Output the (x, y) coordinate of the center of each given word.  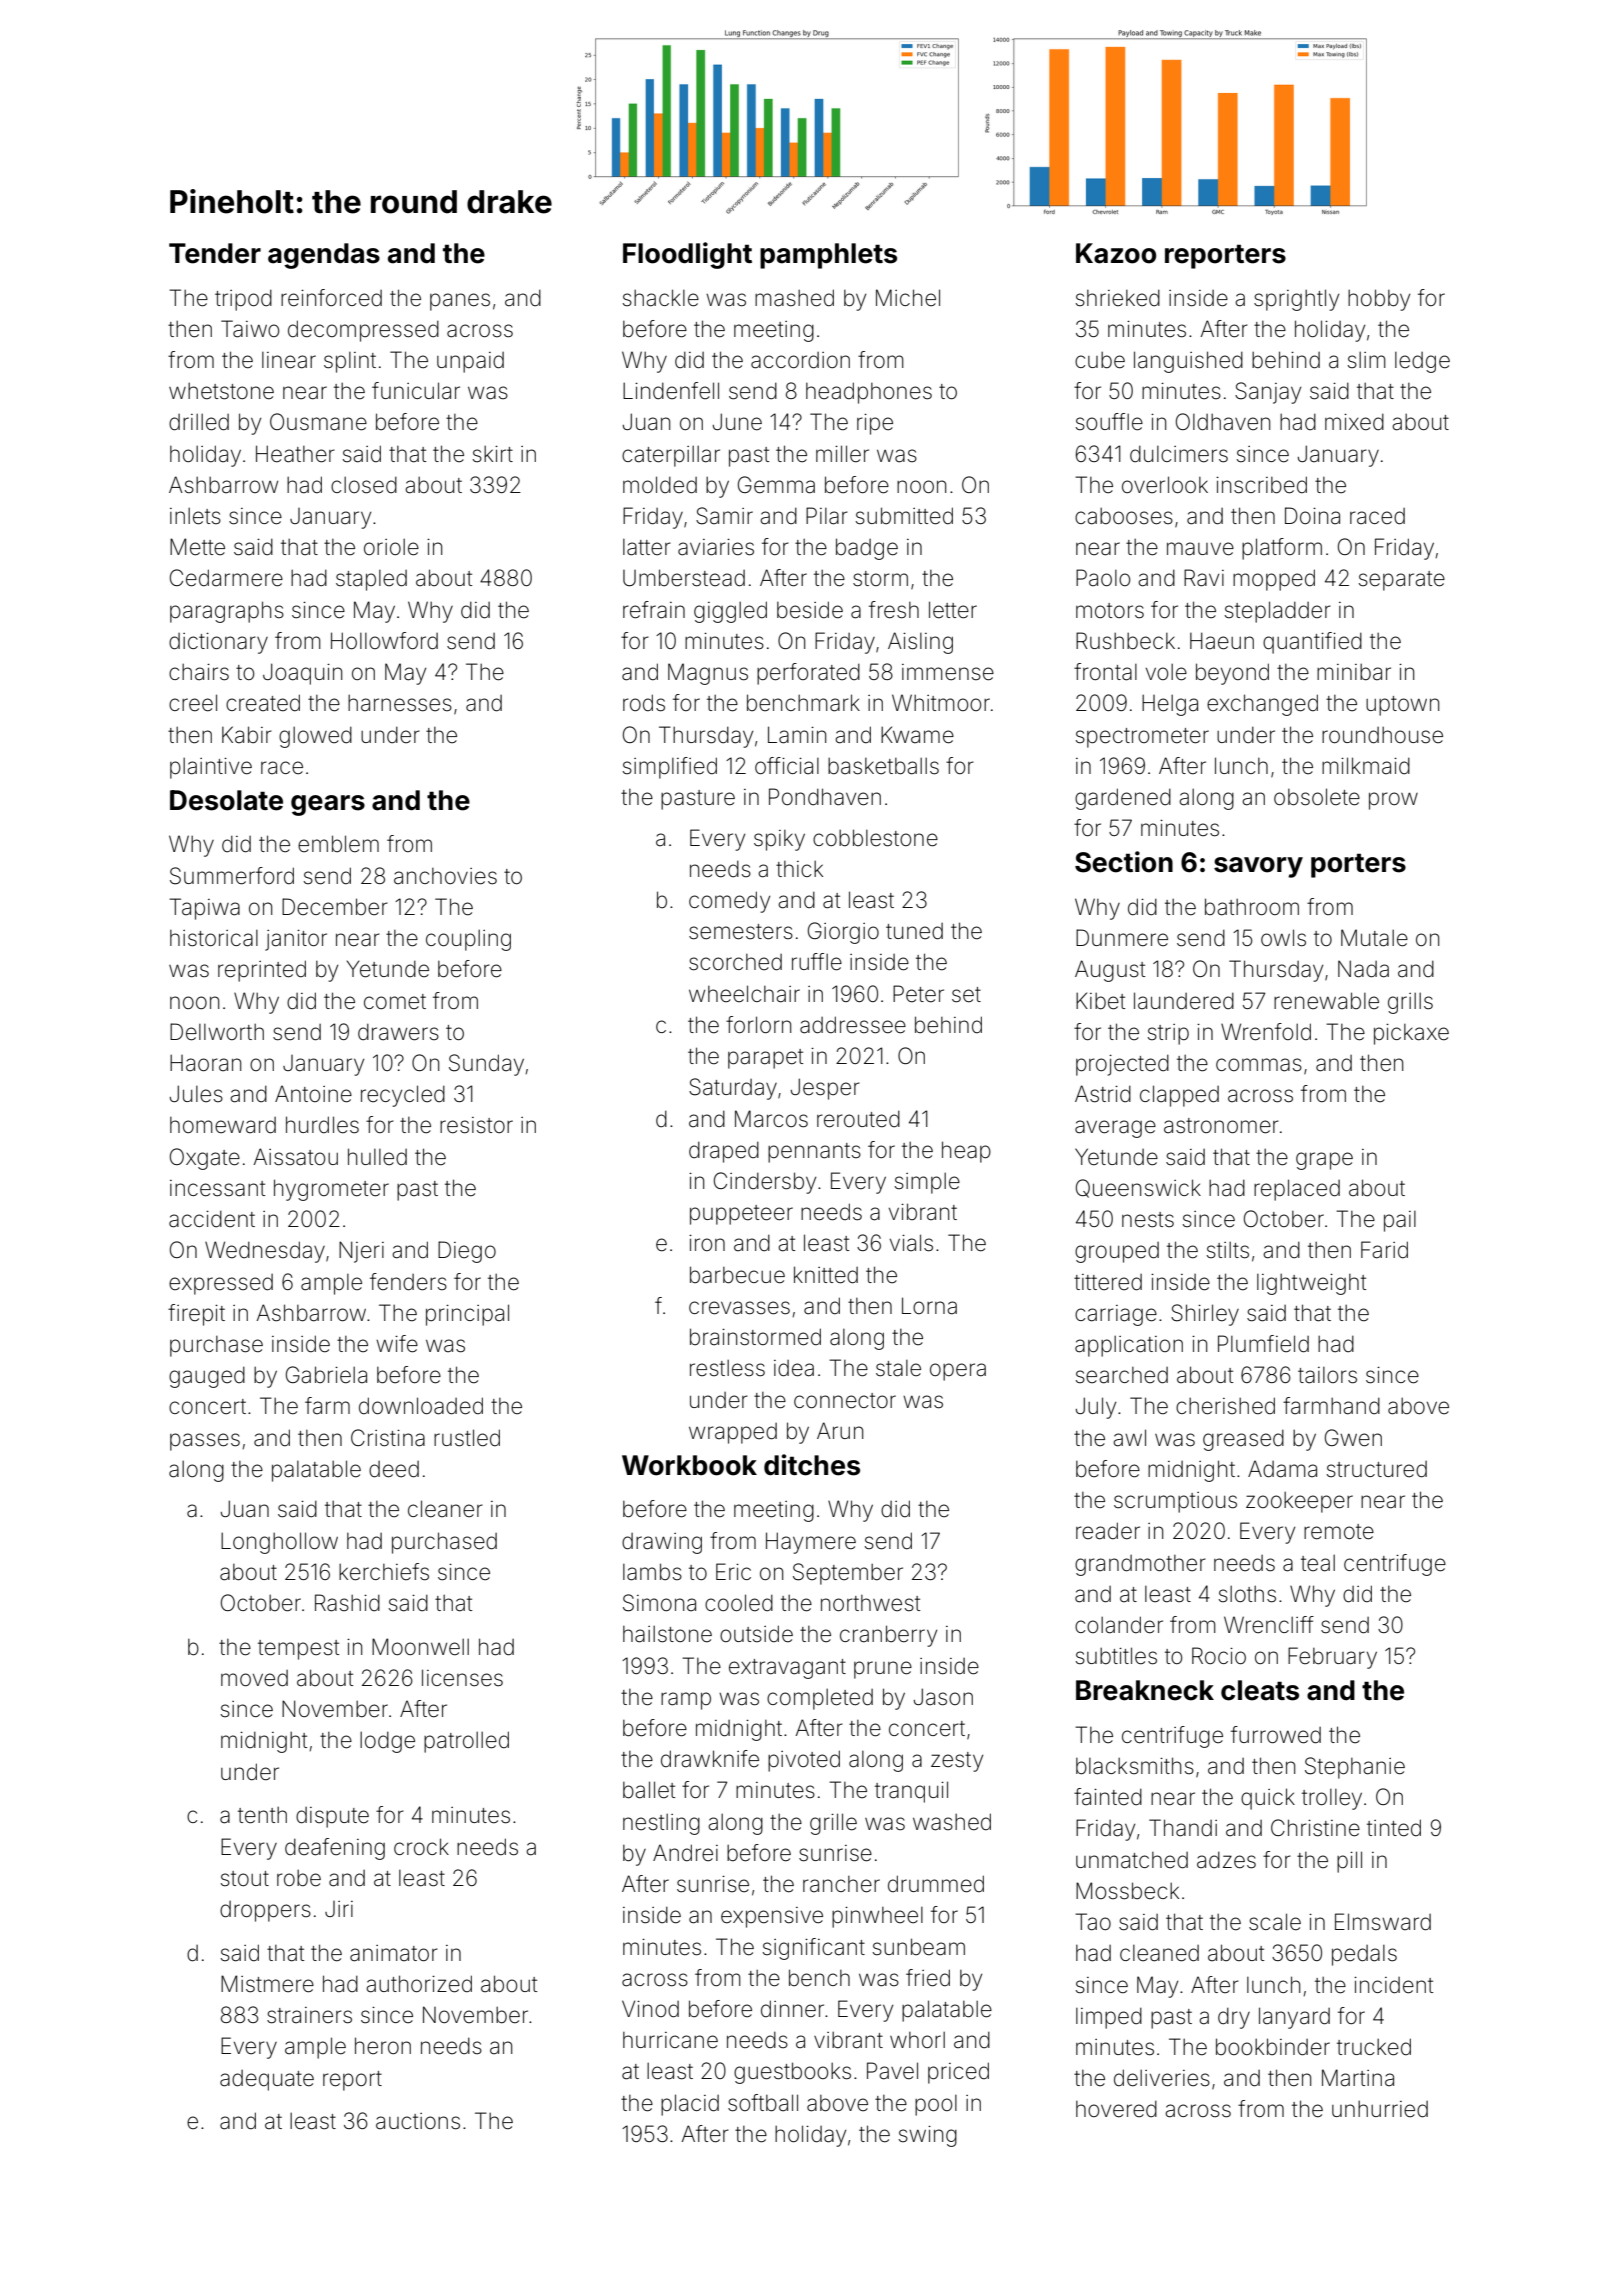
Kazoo (1116, 253)
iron (707, 1243)
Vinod (650, 2009)
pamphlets (828, 256)
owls (1283, 938)
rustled (467, 1438)
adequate (267, 2080)
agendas (324, 256)
